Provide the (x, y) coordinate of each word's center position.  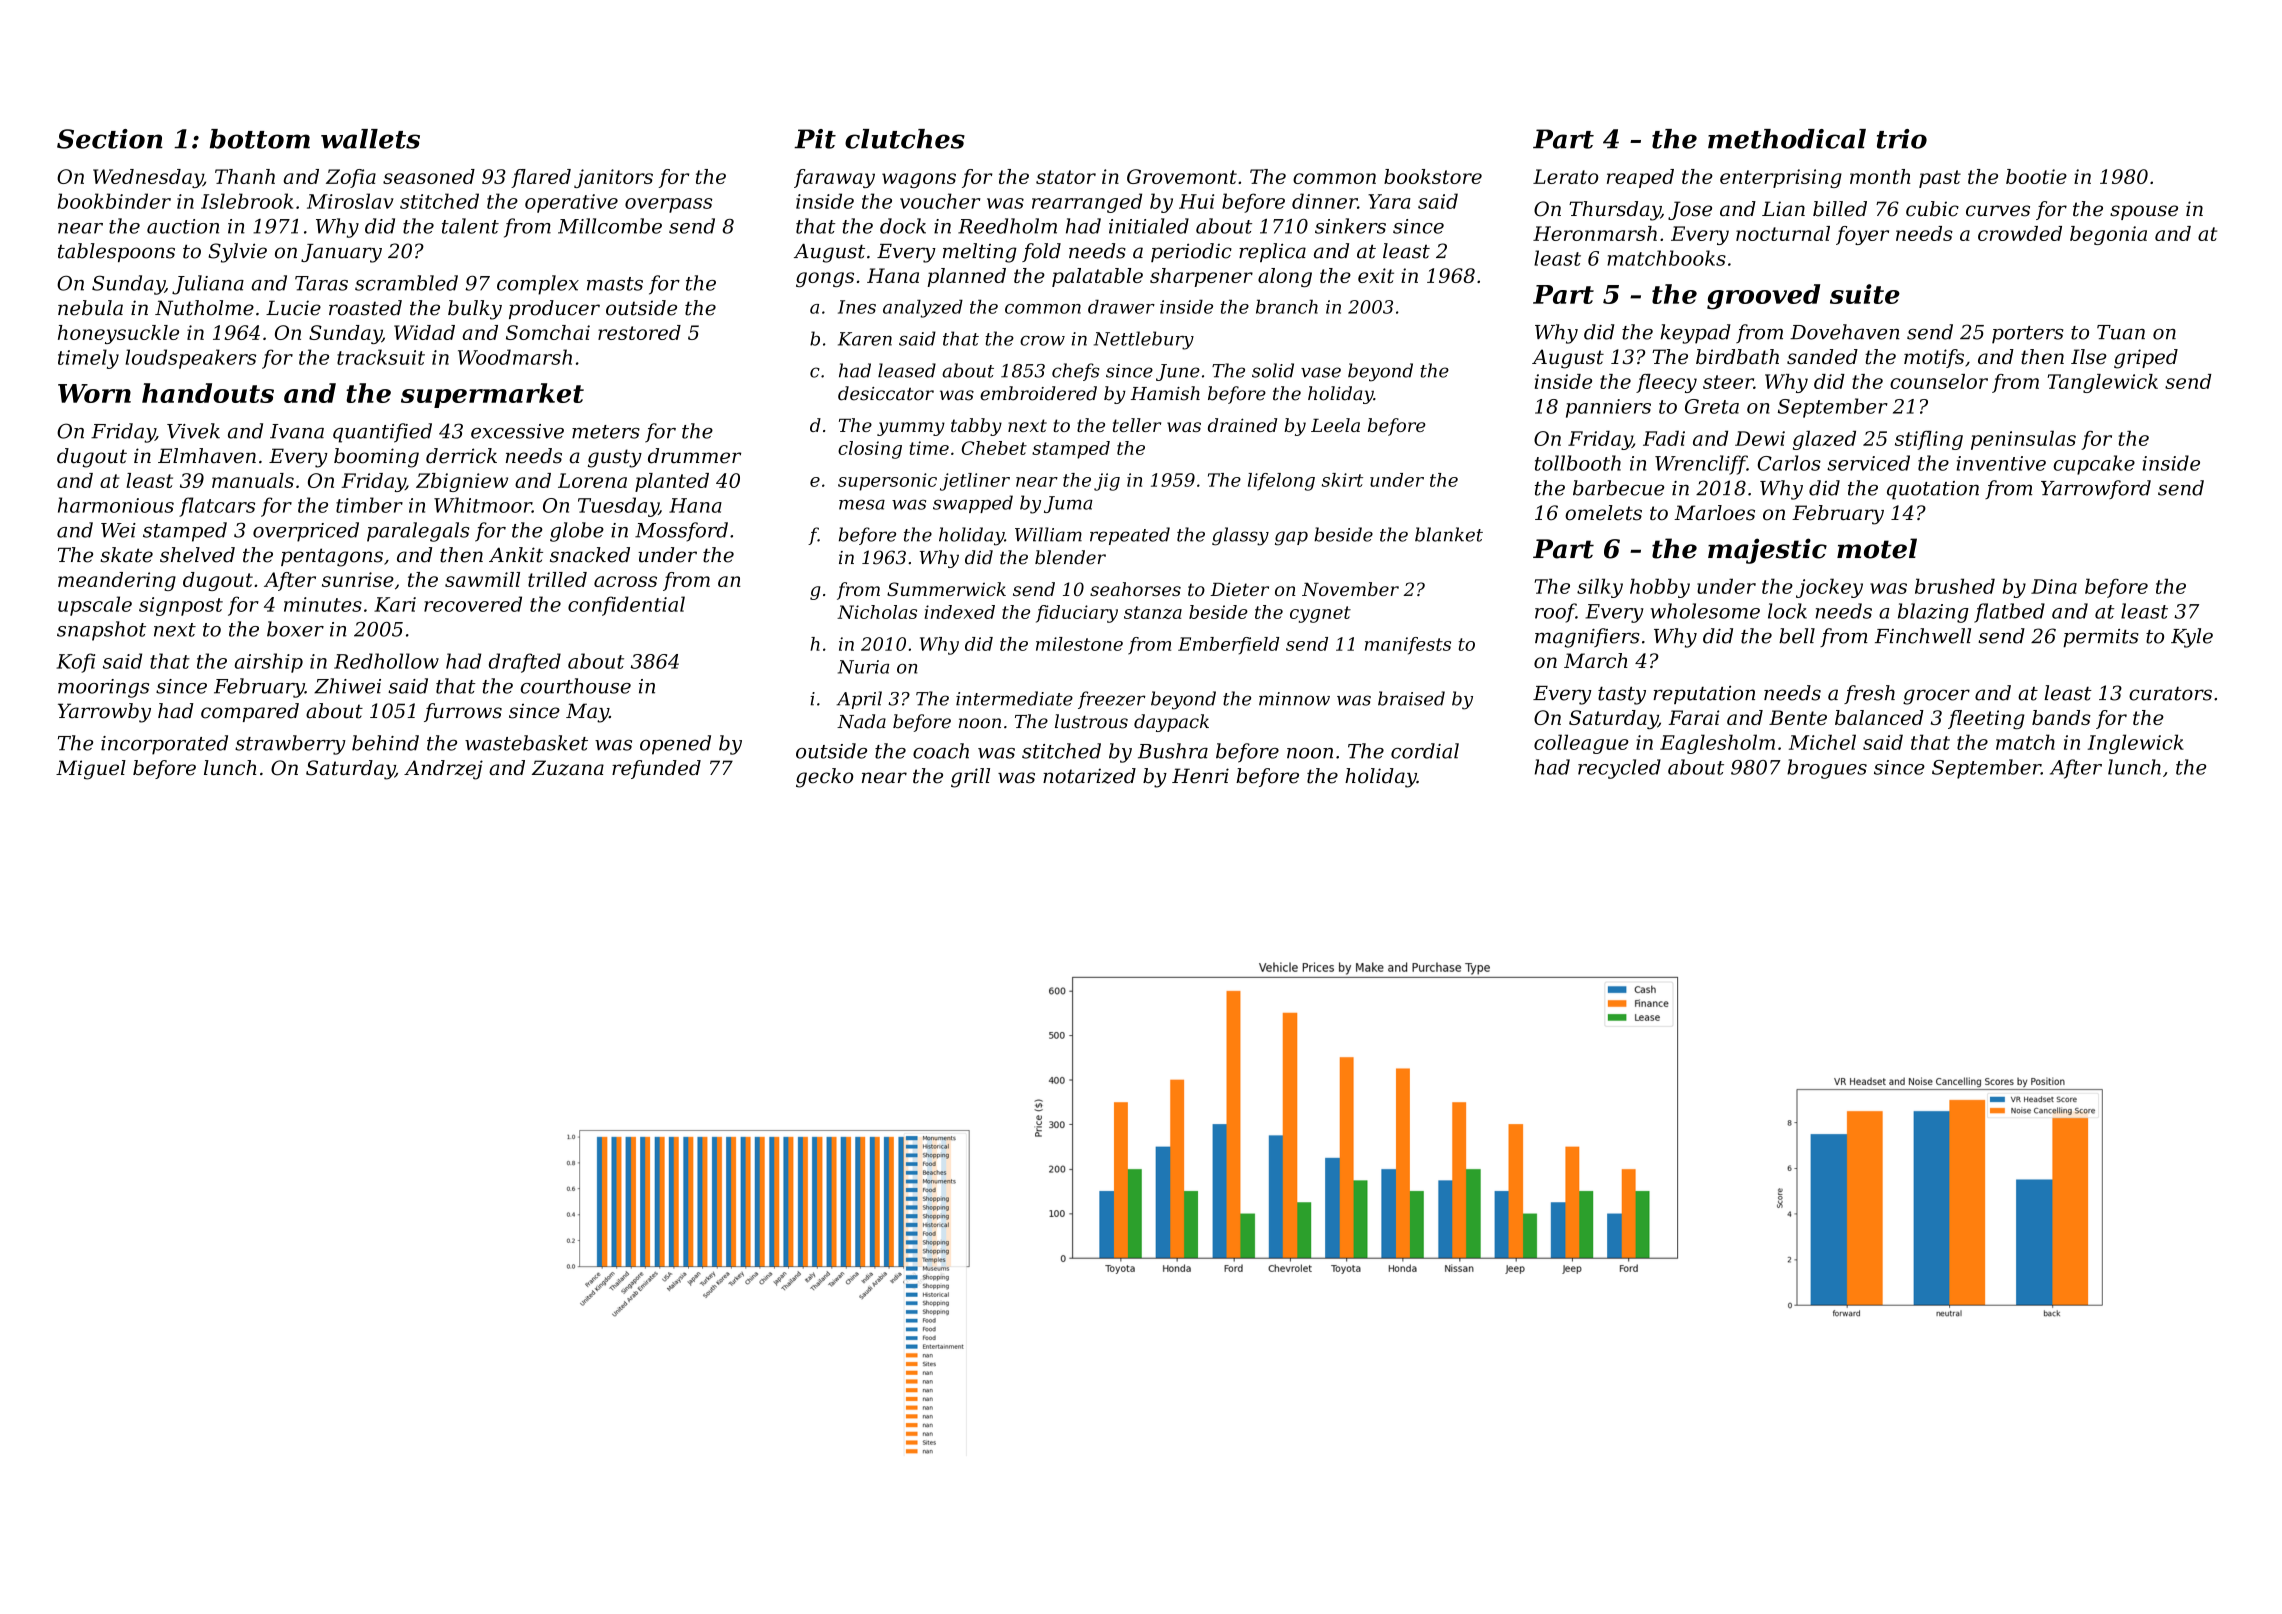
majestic (1767, 551)
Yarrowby (104, 713)
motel (1877, 548)
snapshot (101, 631)
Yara (1389, 201)
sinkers (1350, 226)
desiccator (886, 393)
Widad (424, 332)
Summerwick (946, 589)
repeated (1130, 536)
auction (183, 226)
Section (110, 139)
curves (1998, 211)
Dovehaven (1844, 332)
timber (369, 505)
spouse (2144, 212)
